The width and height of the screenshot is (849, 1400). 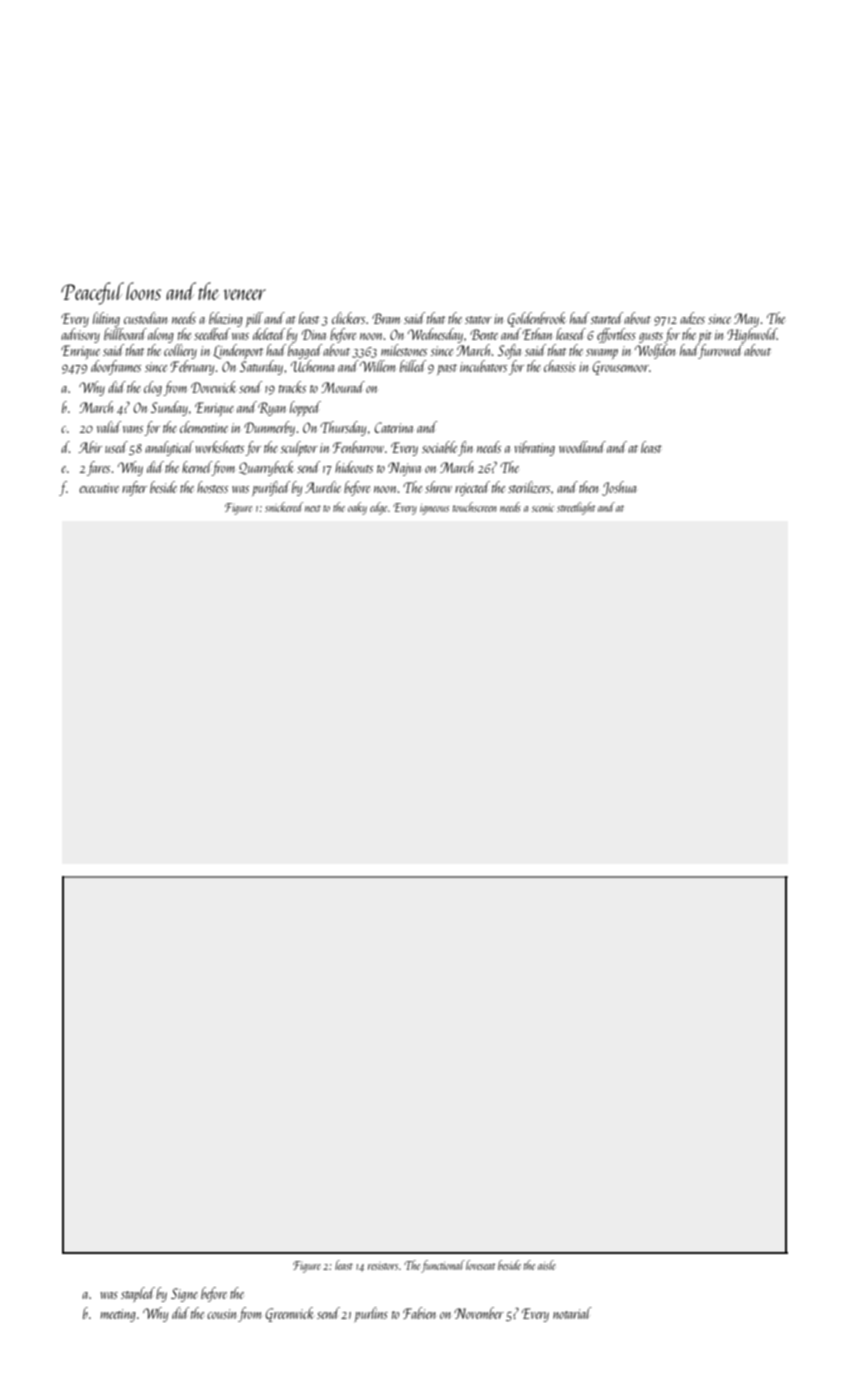 What do you see at coordinates (474, 507) in the screenshot?
I see `touchscreen` at bounding box center [474, 507].
